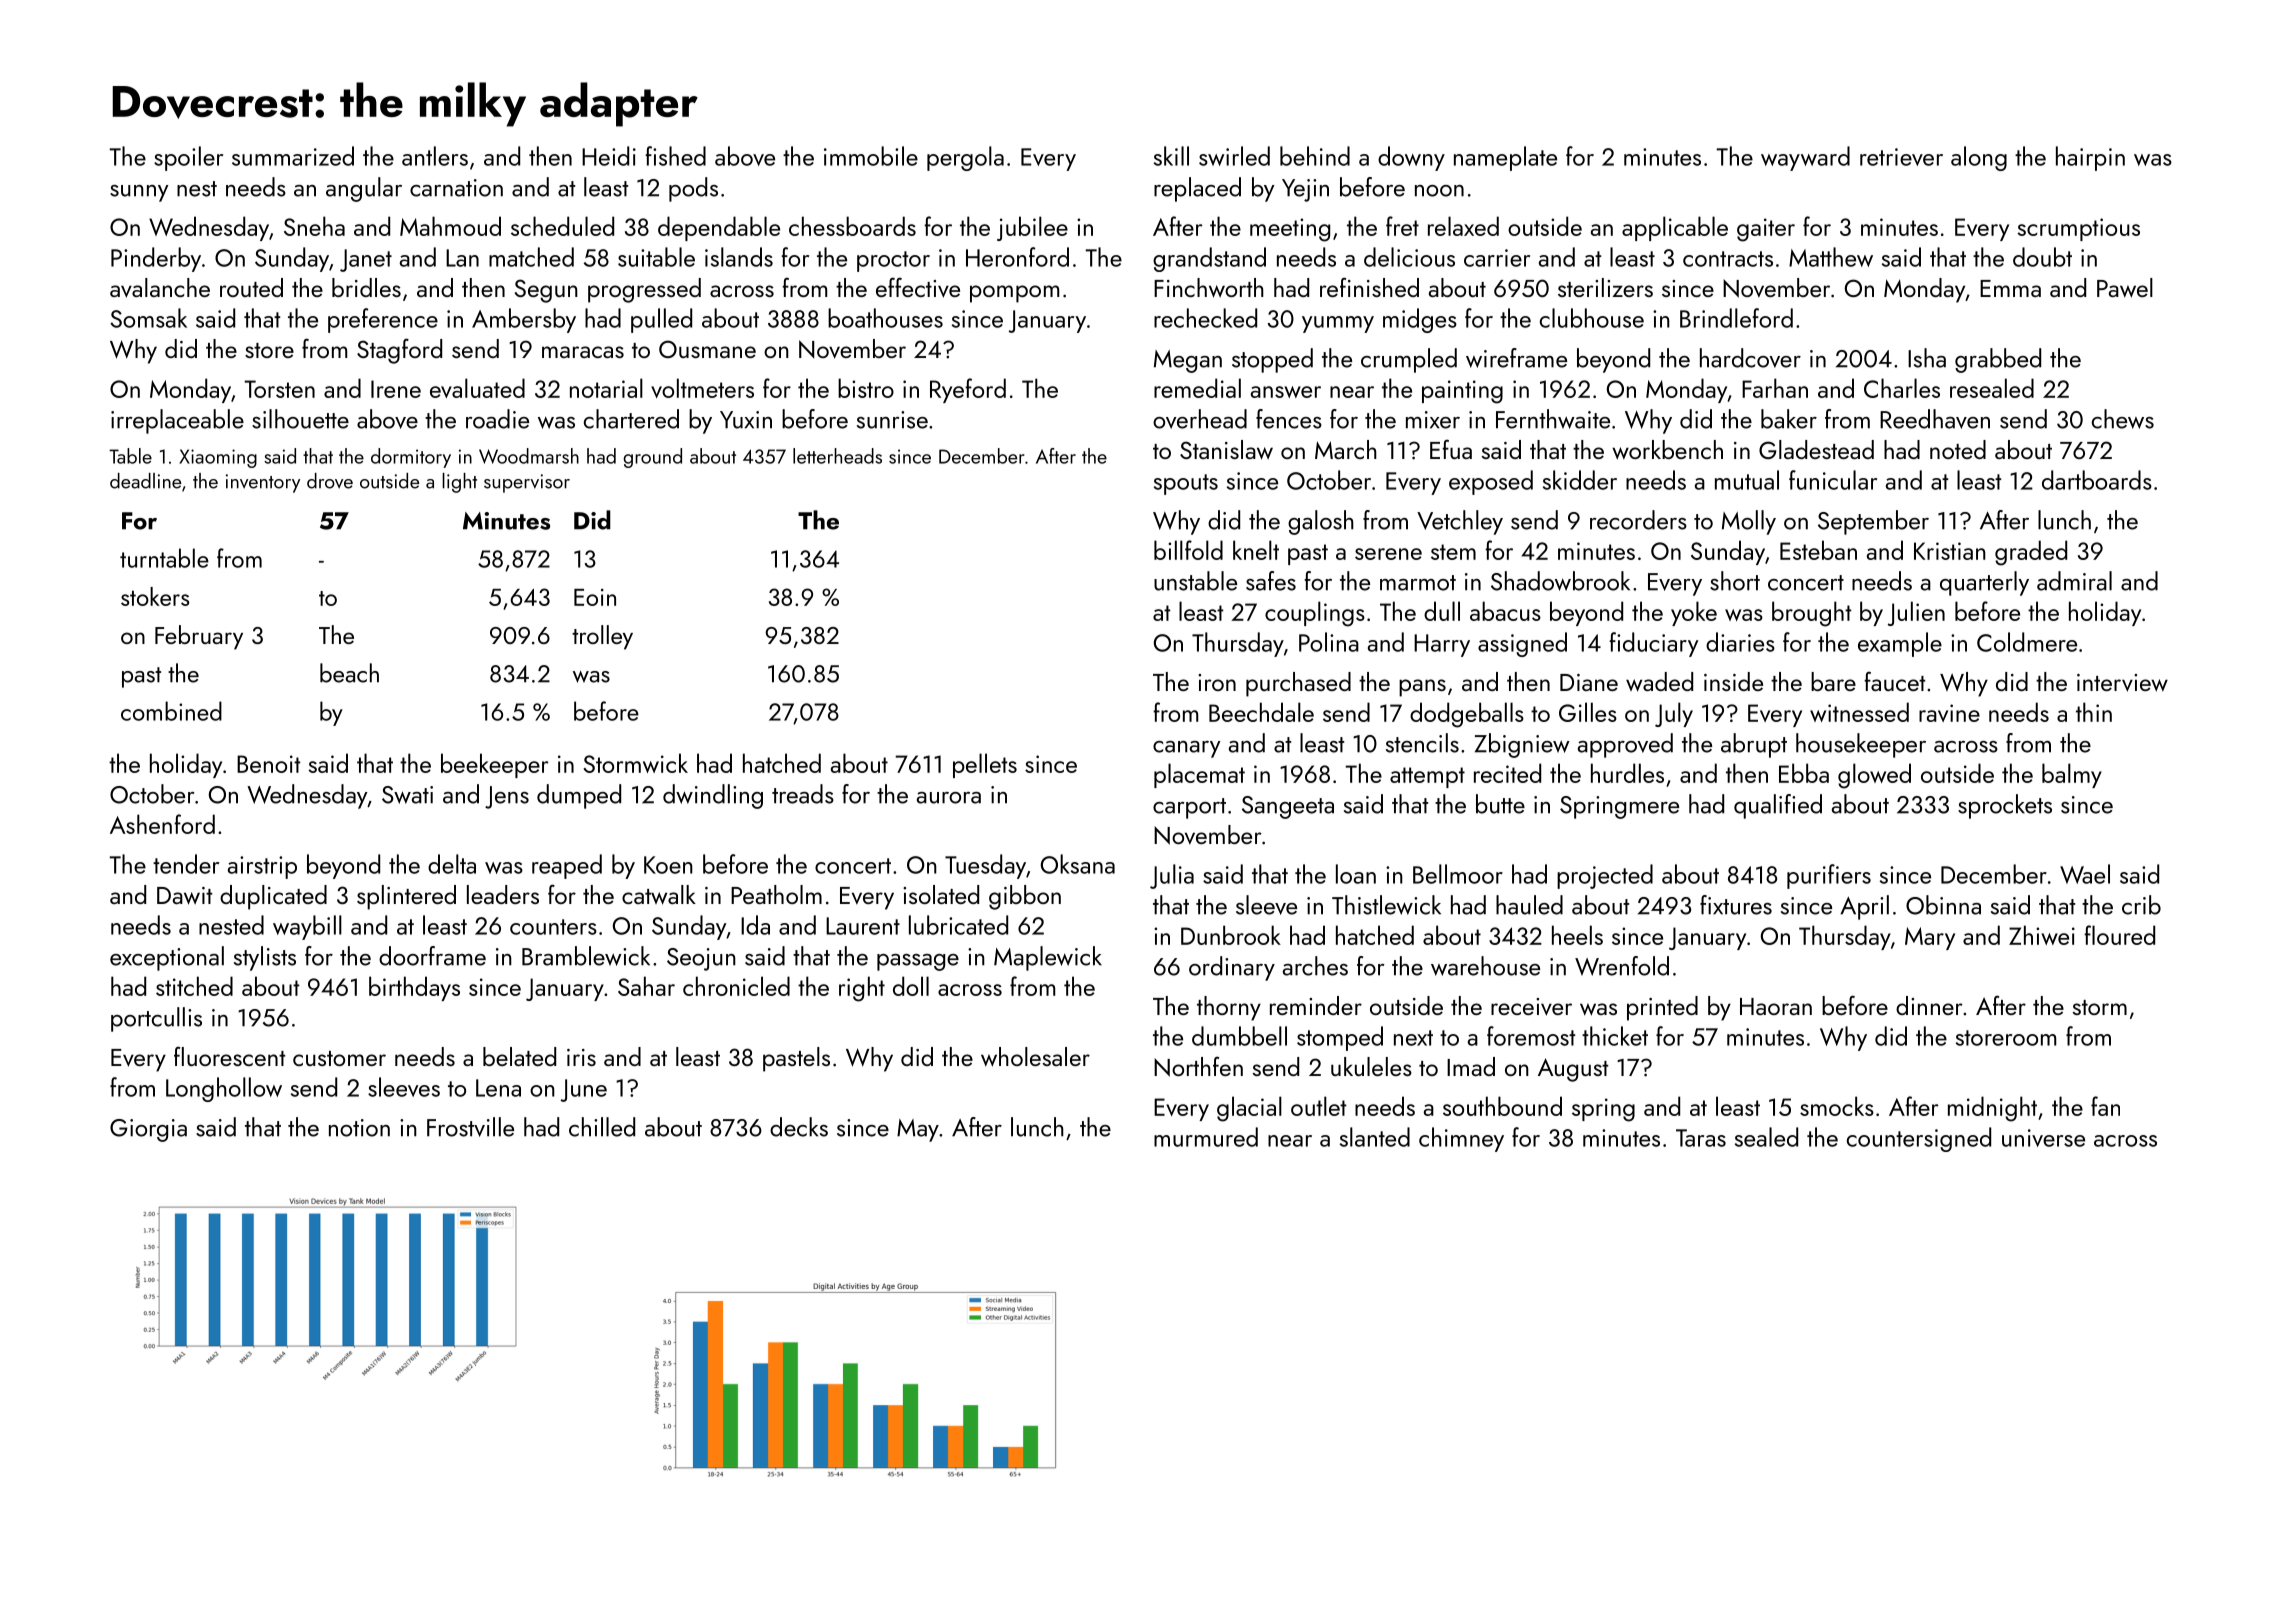  I want to click on pergola, so click(965, 158).
